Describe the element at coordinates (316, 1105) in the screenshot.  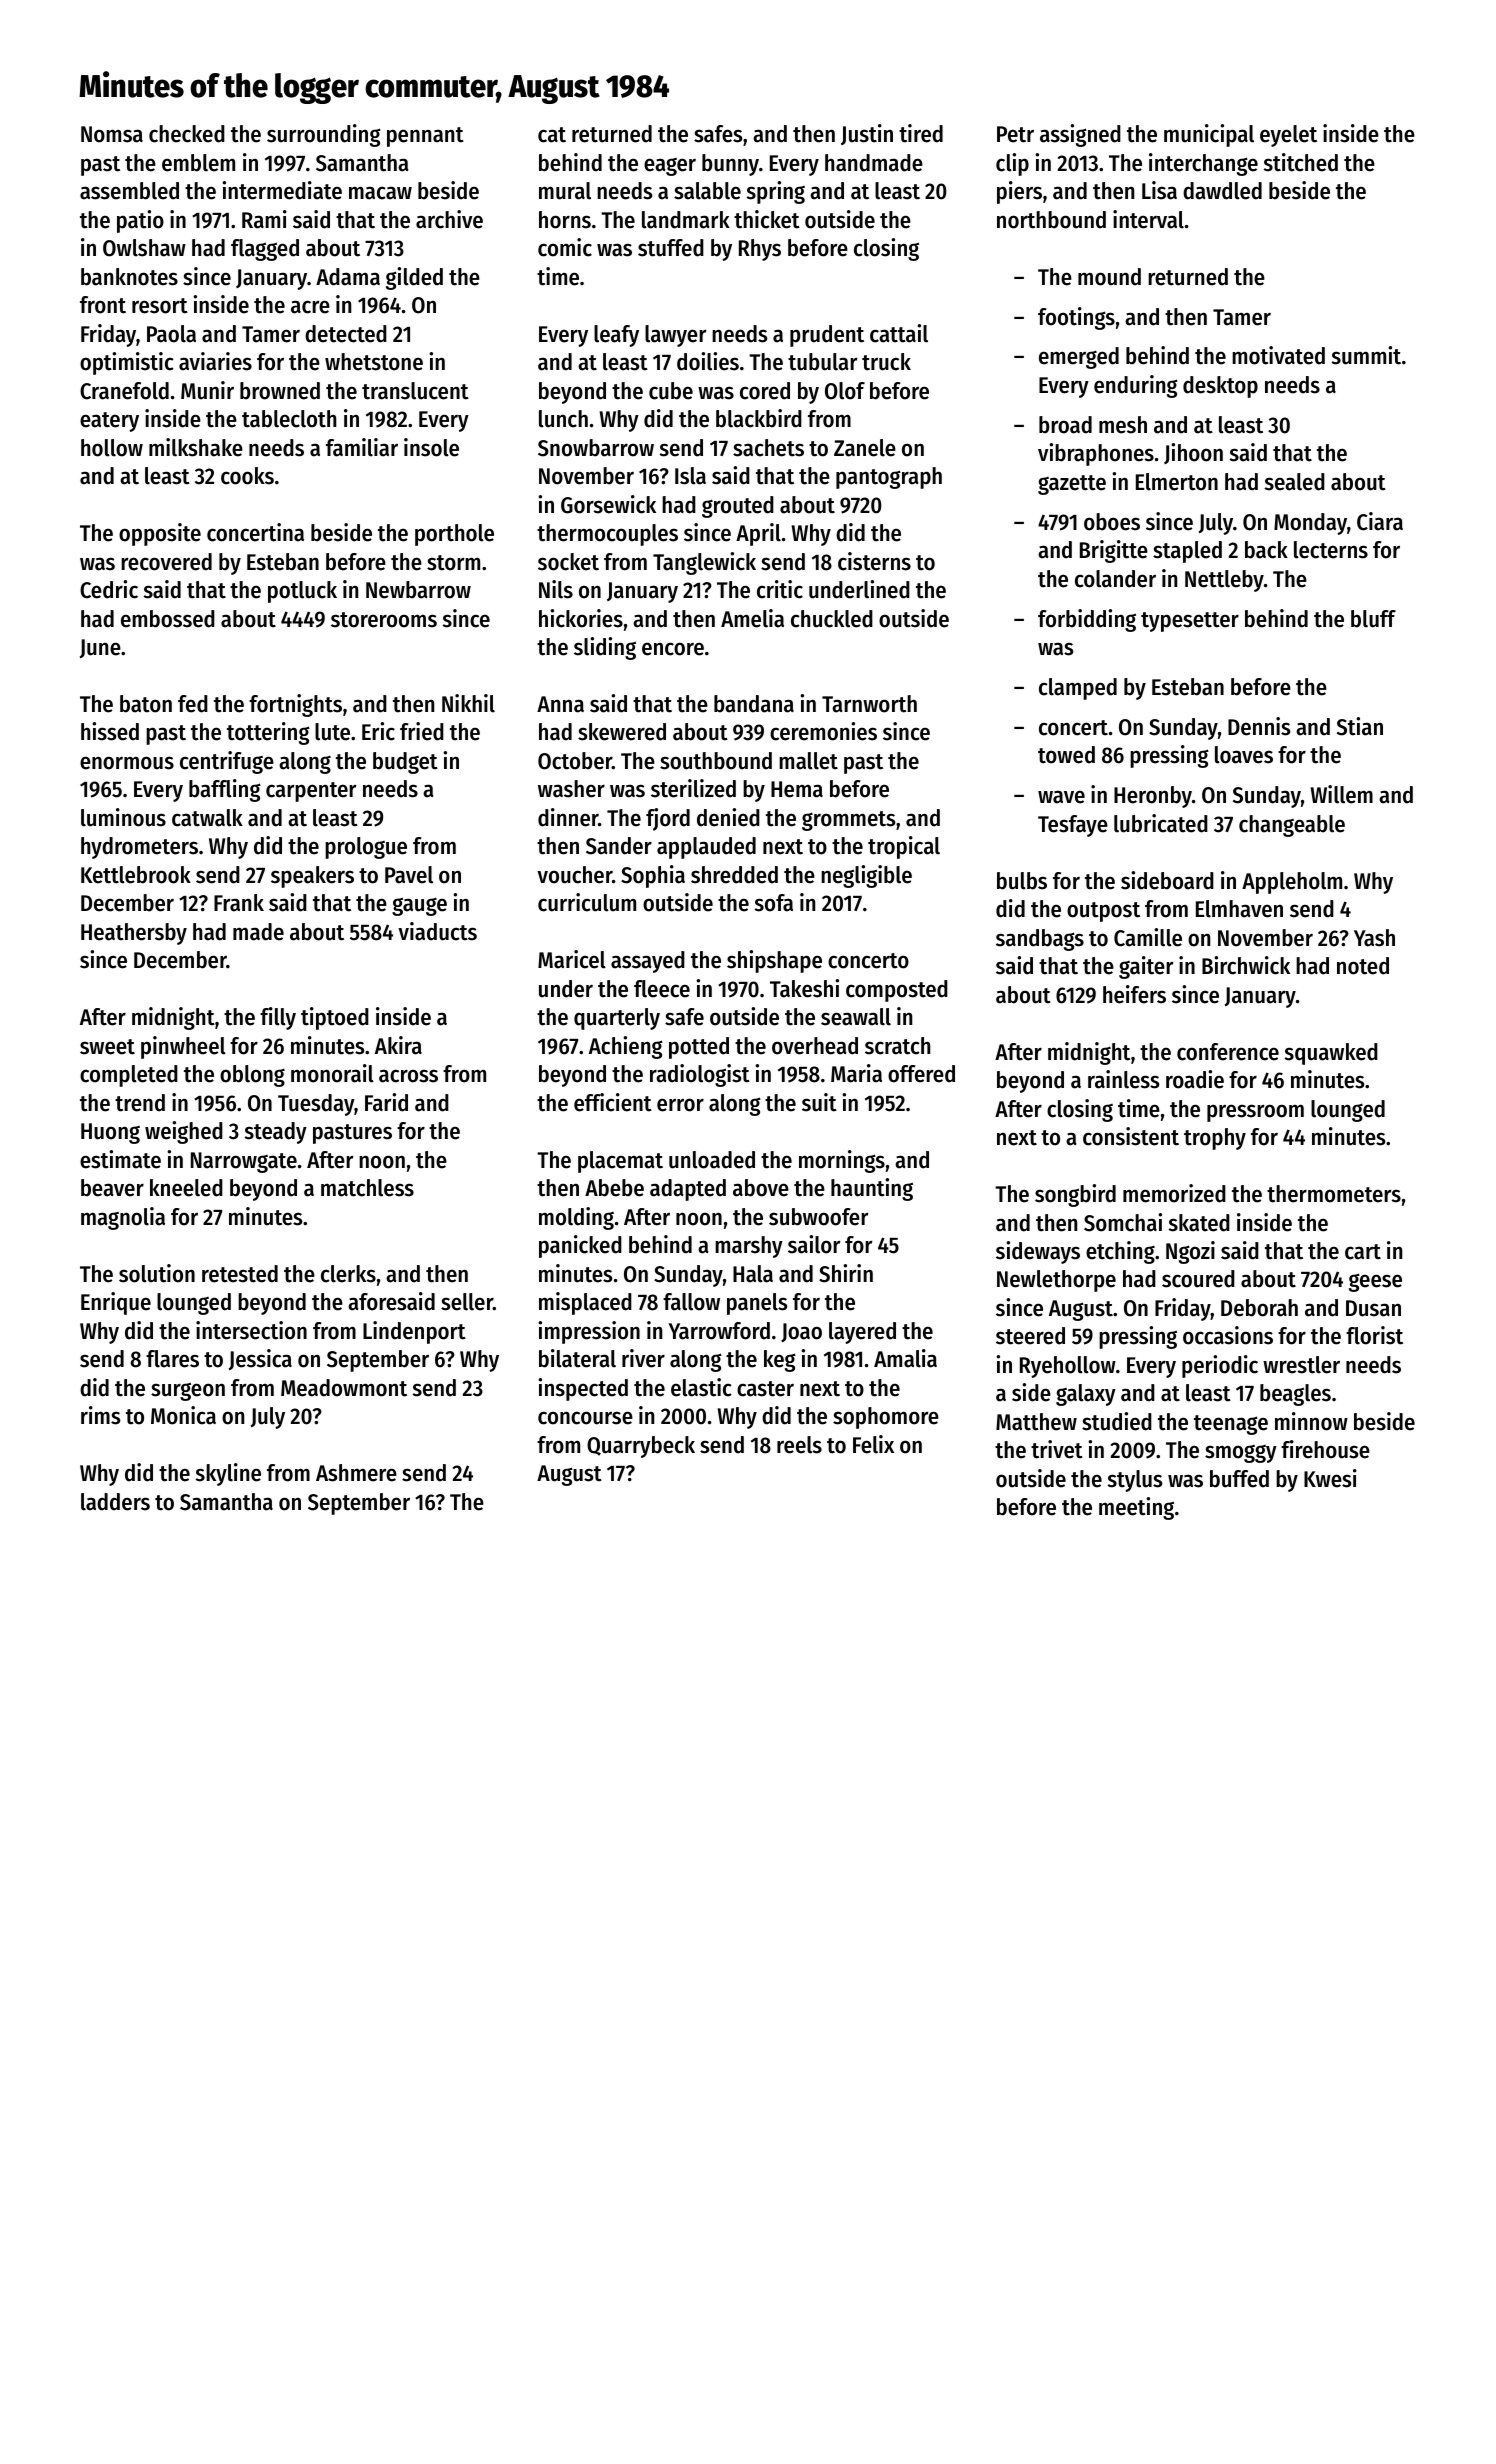
I see `Tuesday` at that location.
